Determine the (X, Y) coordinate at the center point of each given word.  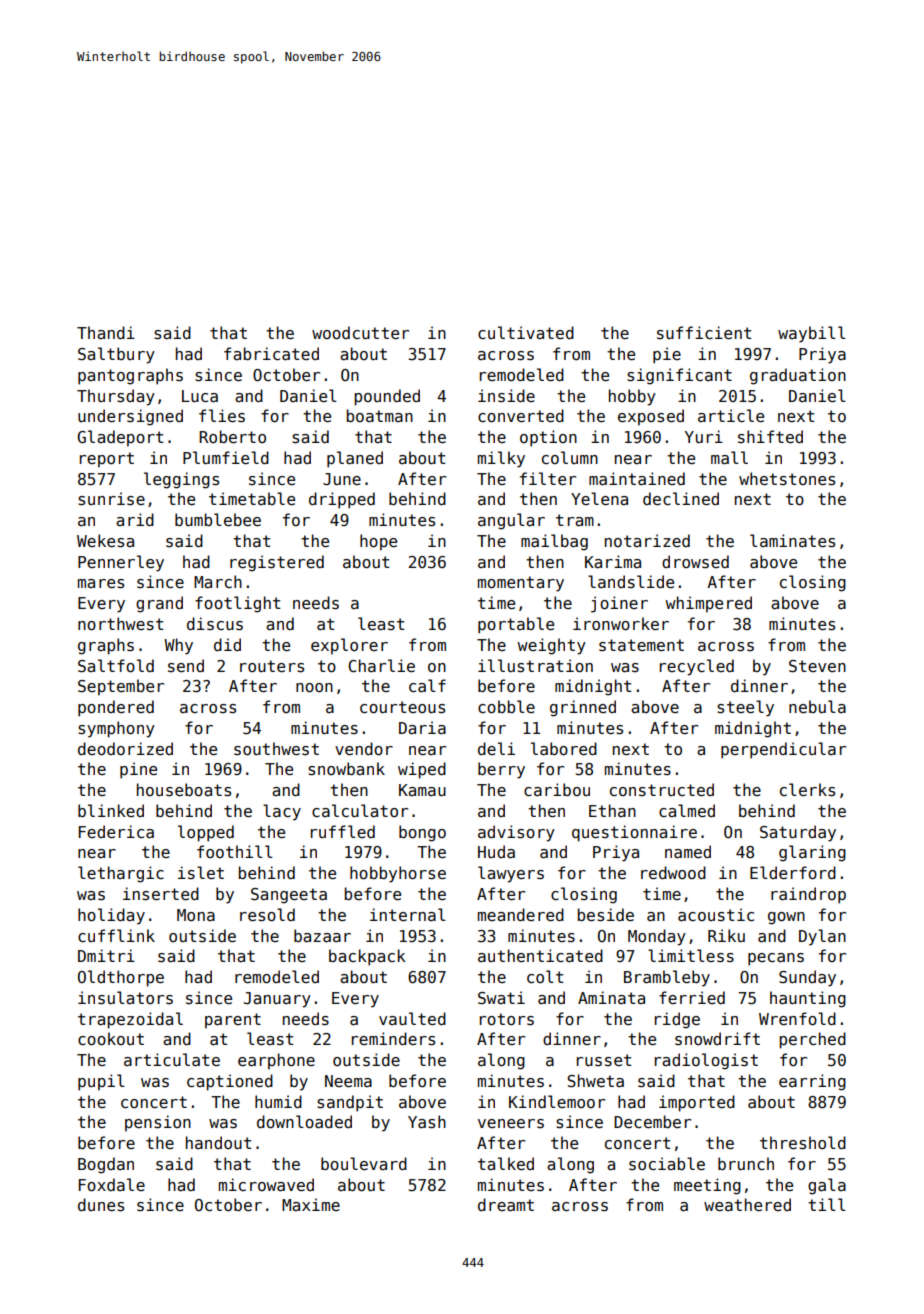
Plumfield (226, 457)
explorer (349, 646)
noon (314, 688)
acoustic (716, 914)
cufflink (116, 935)
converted (521, 416)
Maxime (311, 1204)
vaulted (412, 1018)
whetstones (787, 479)
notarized (647, 540)
